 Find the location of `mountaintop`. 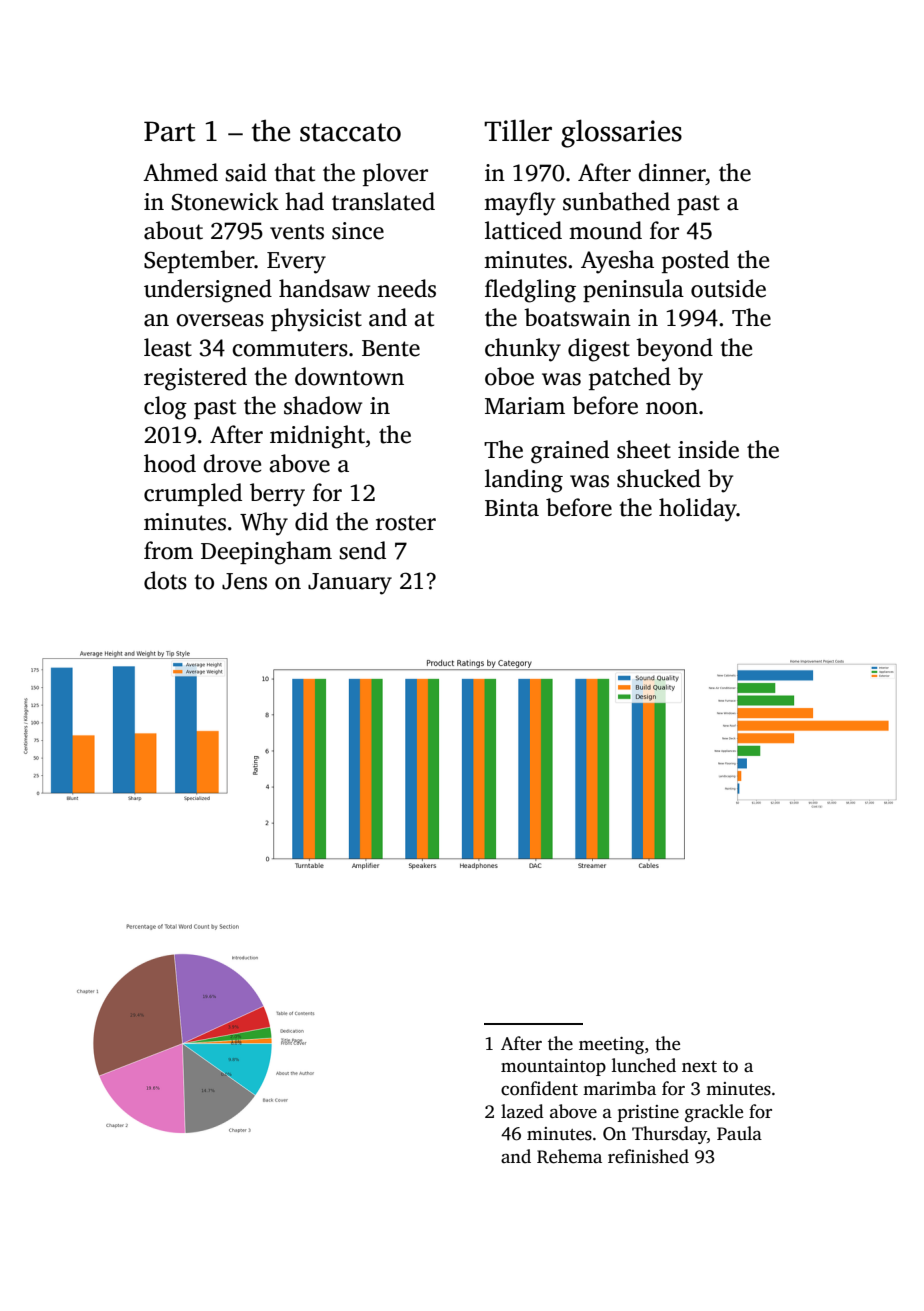

mountaintop is located at coordinates (553, 1067).
